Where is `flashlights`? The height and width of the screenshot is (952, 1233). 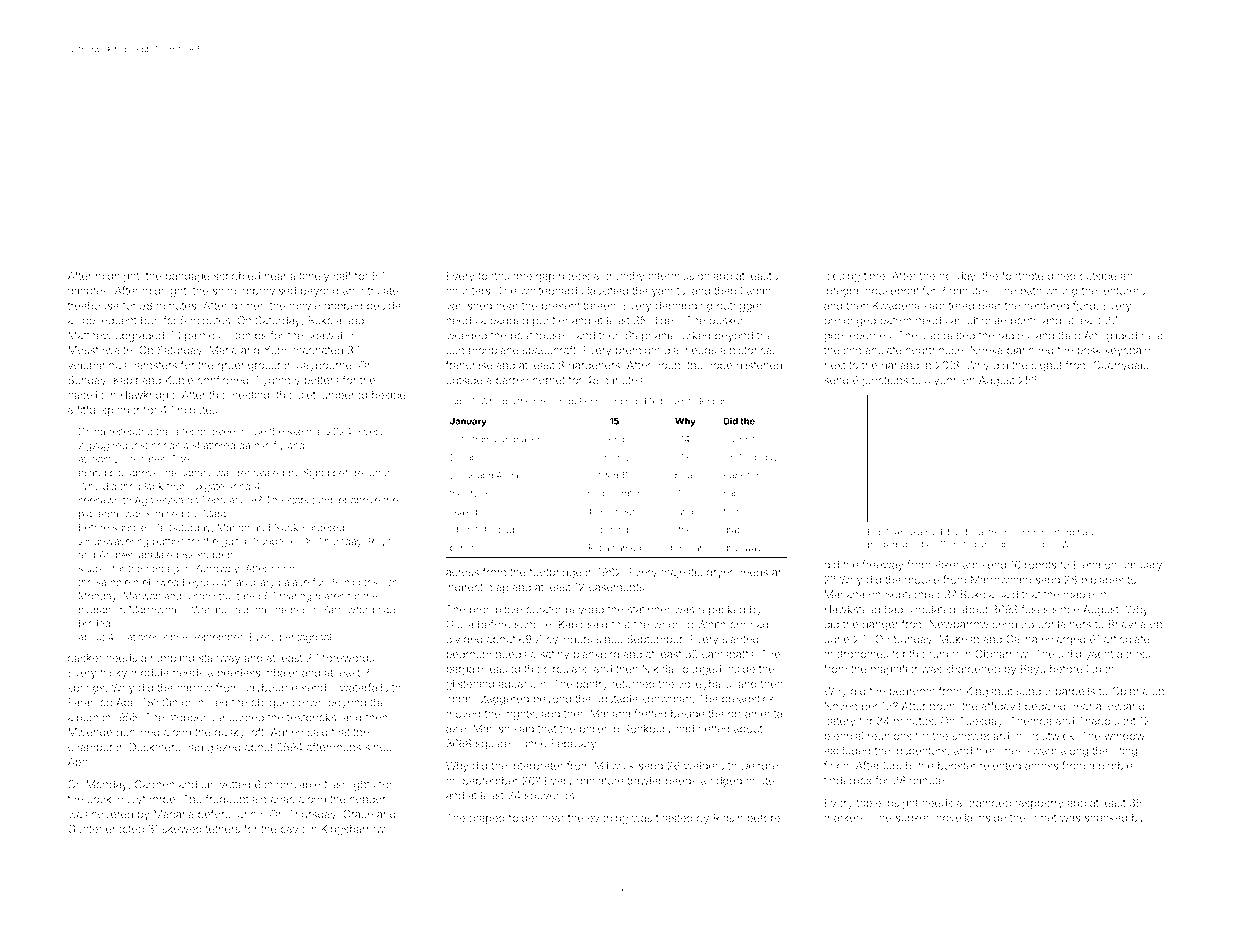 flashlights is located at coordinates (349, 785).
